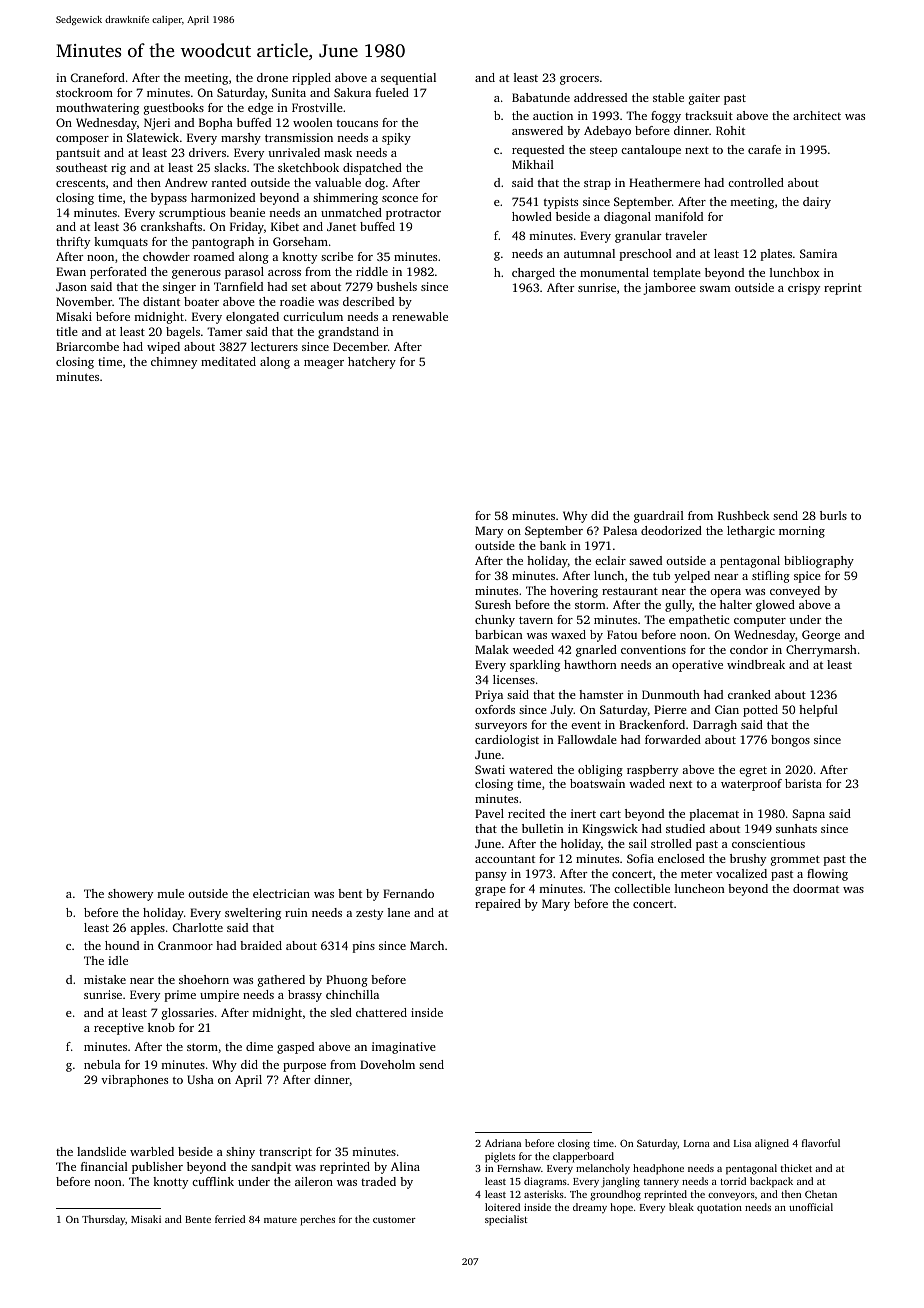  I want to click on Priya, so click(489, 696).
